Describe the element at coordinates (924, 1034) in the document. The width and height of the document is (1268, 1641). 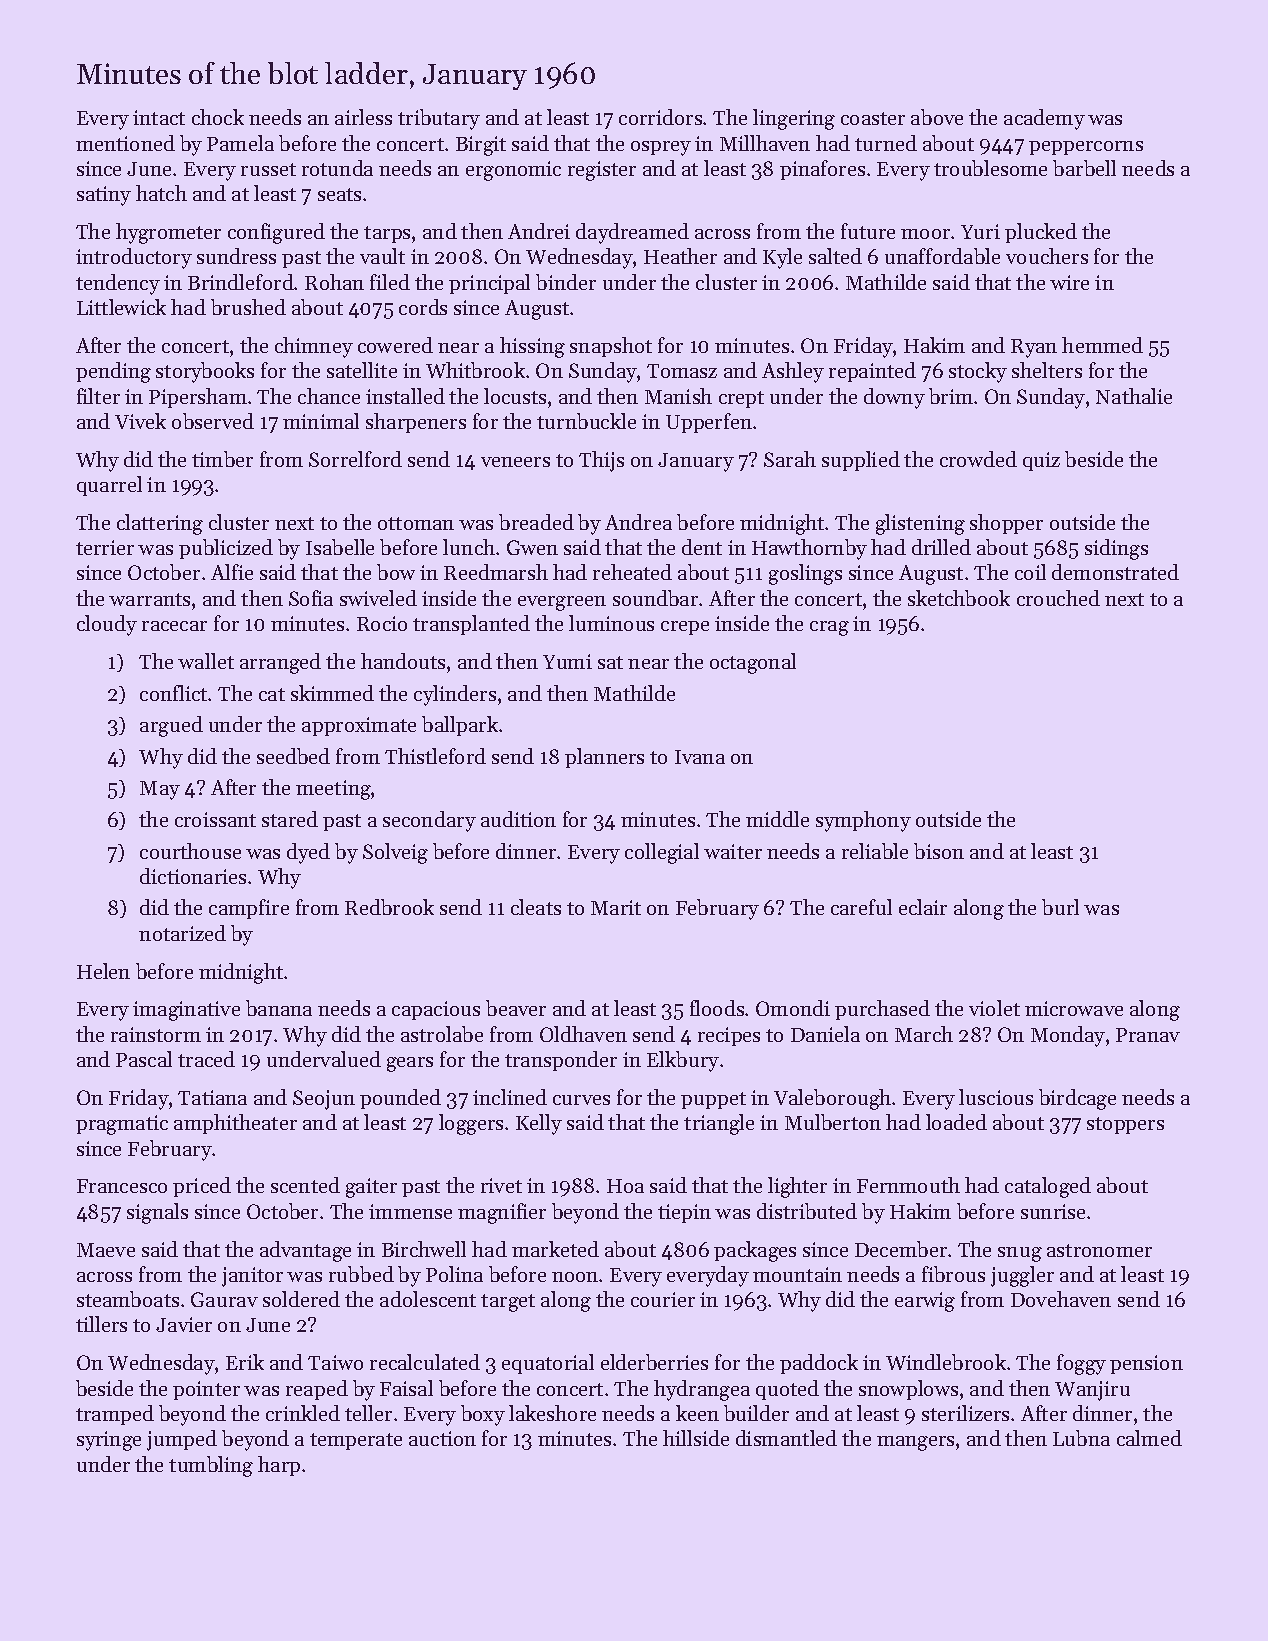
I see `March` at that location.
